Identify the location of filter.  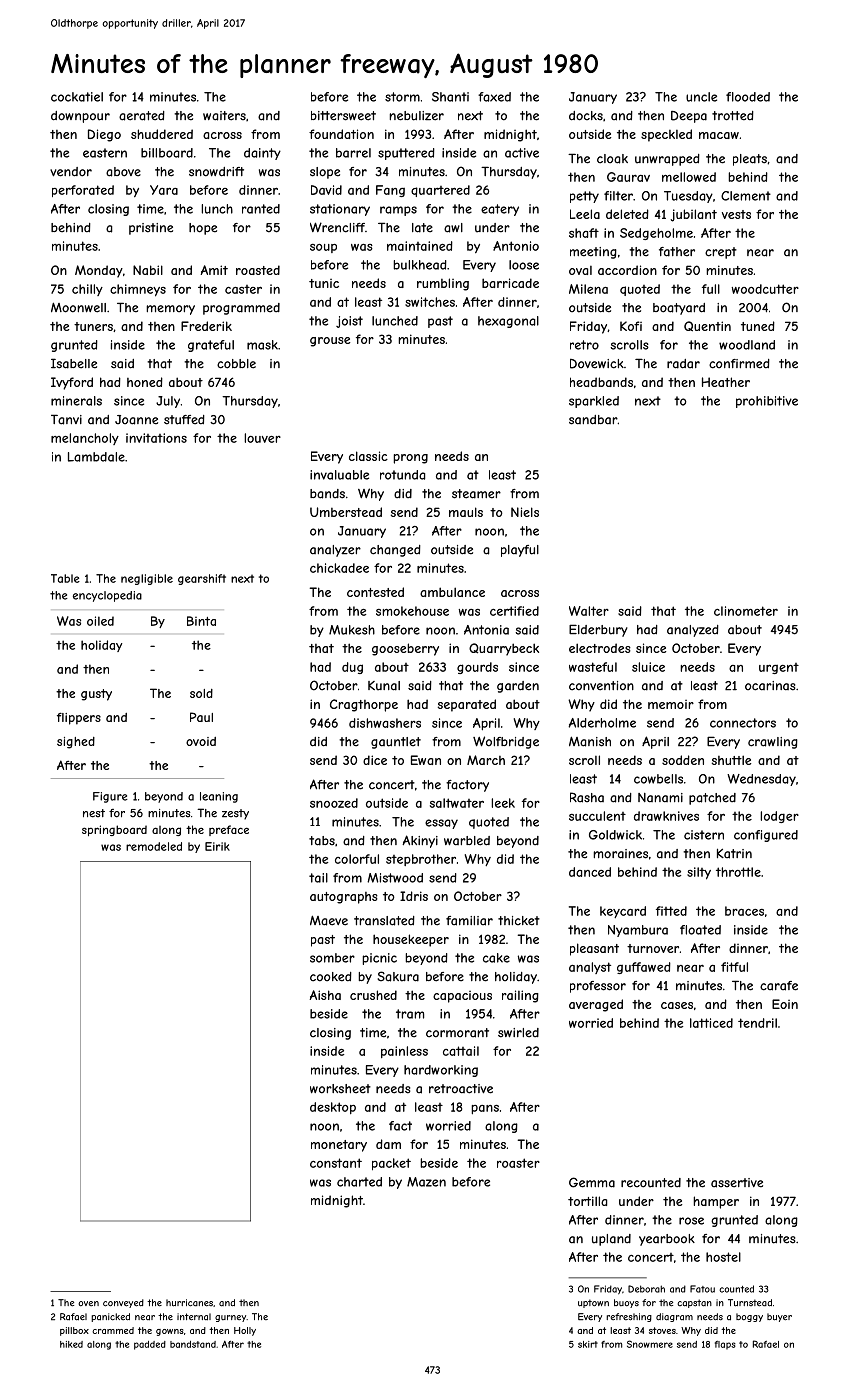
(618, 196).
